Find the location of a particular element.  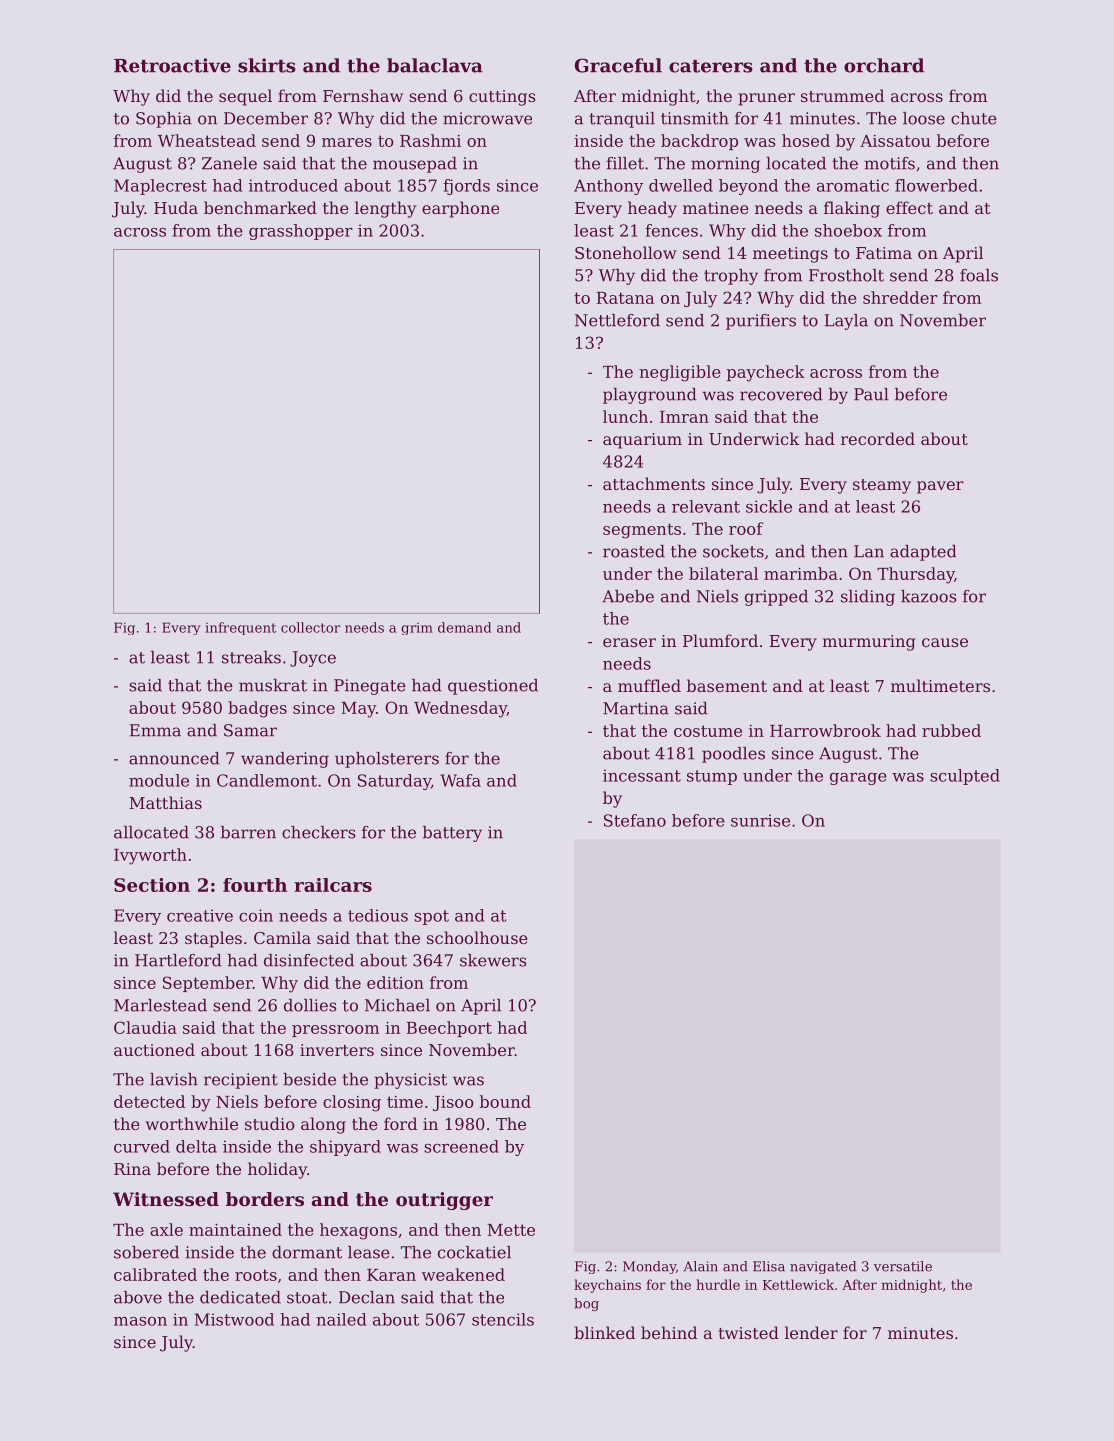

paver is located at coordinates (940, 487).
